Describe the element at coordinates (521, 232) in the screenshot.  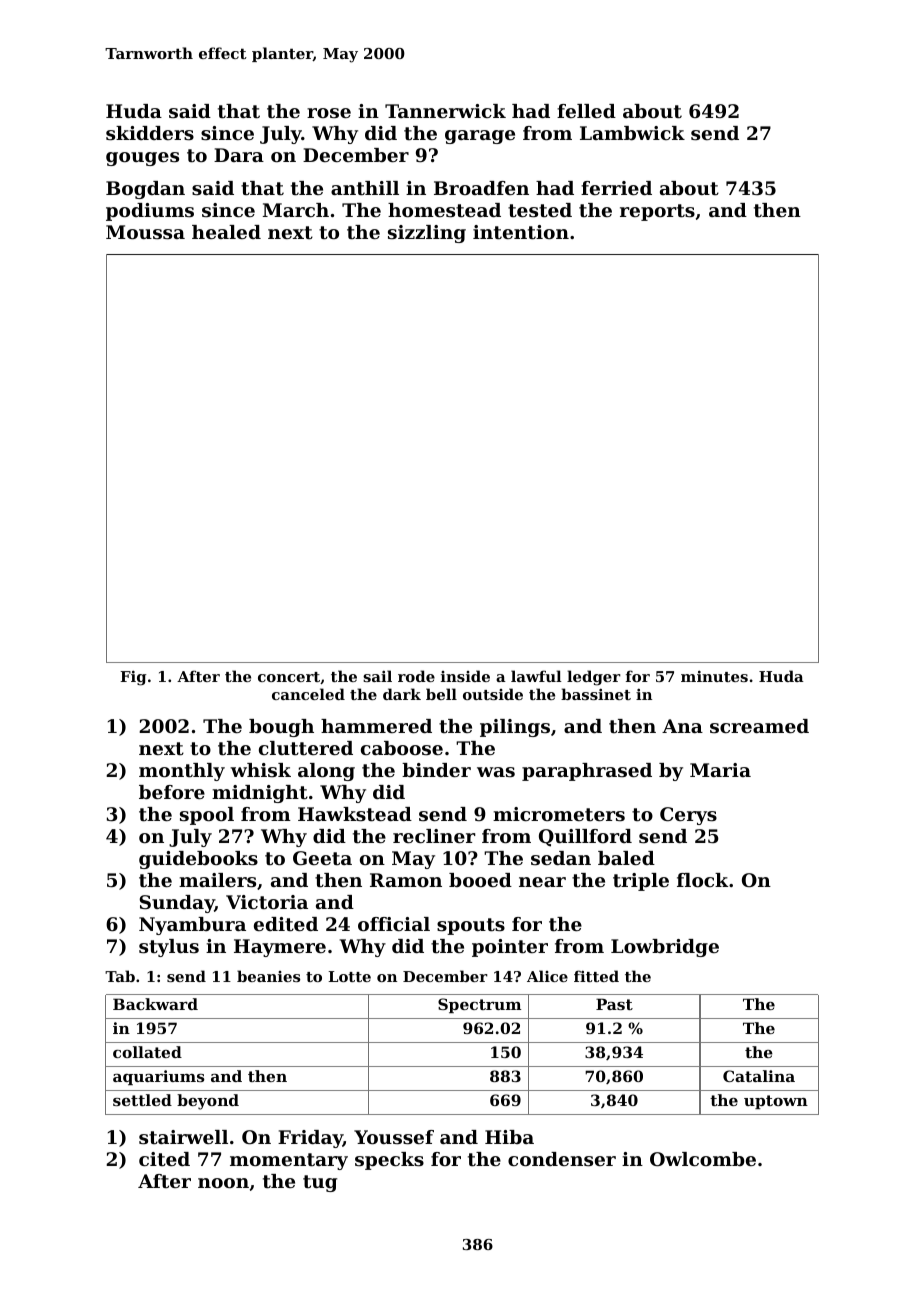
I see `intention` at that location.
